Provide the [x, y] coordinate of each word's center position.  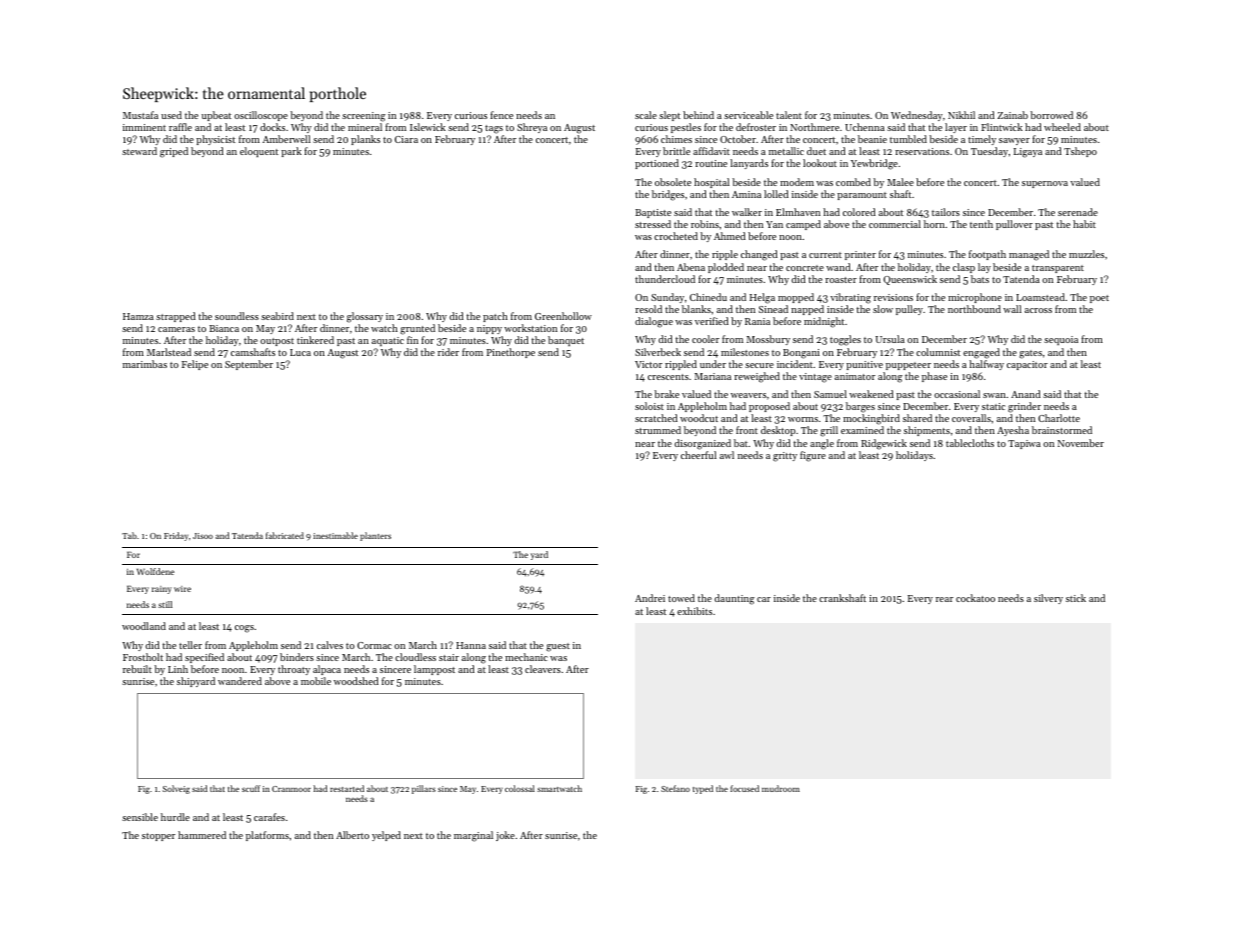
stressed [653, 224]
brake [666, 394]
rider [448, 352]
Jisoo [203, 536]
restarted [347, 788]
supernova [1045, 184]
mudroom [781, 788]
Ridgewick [884, 444]
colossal [520, 788]
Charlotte [1059, 418]
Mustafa [140, 115]
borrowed [1051, 115]
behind [698, 115]
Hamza [138, 316]
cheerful [698, 455]
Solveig [176, 789]
